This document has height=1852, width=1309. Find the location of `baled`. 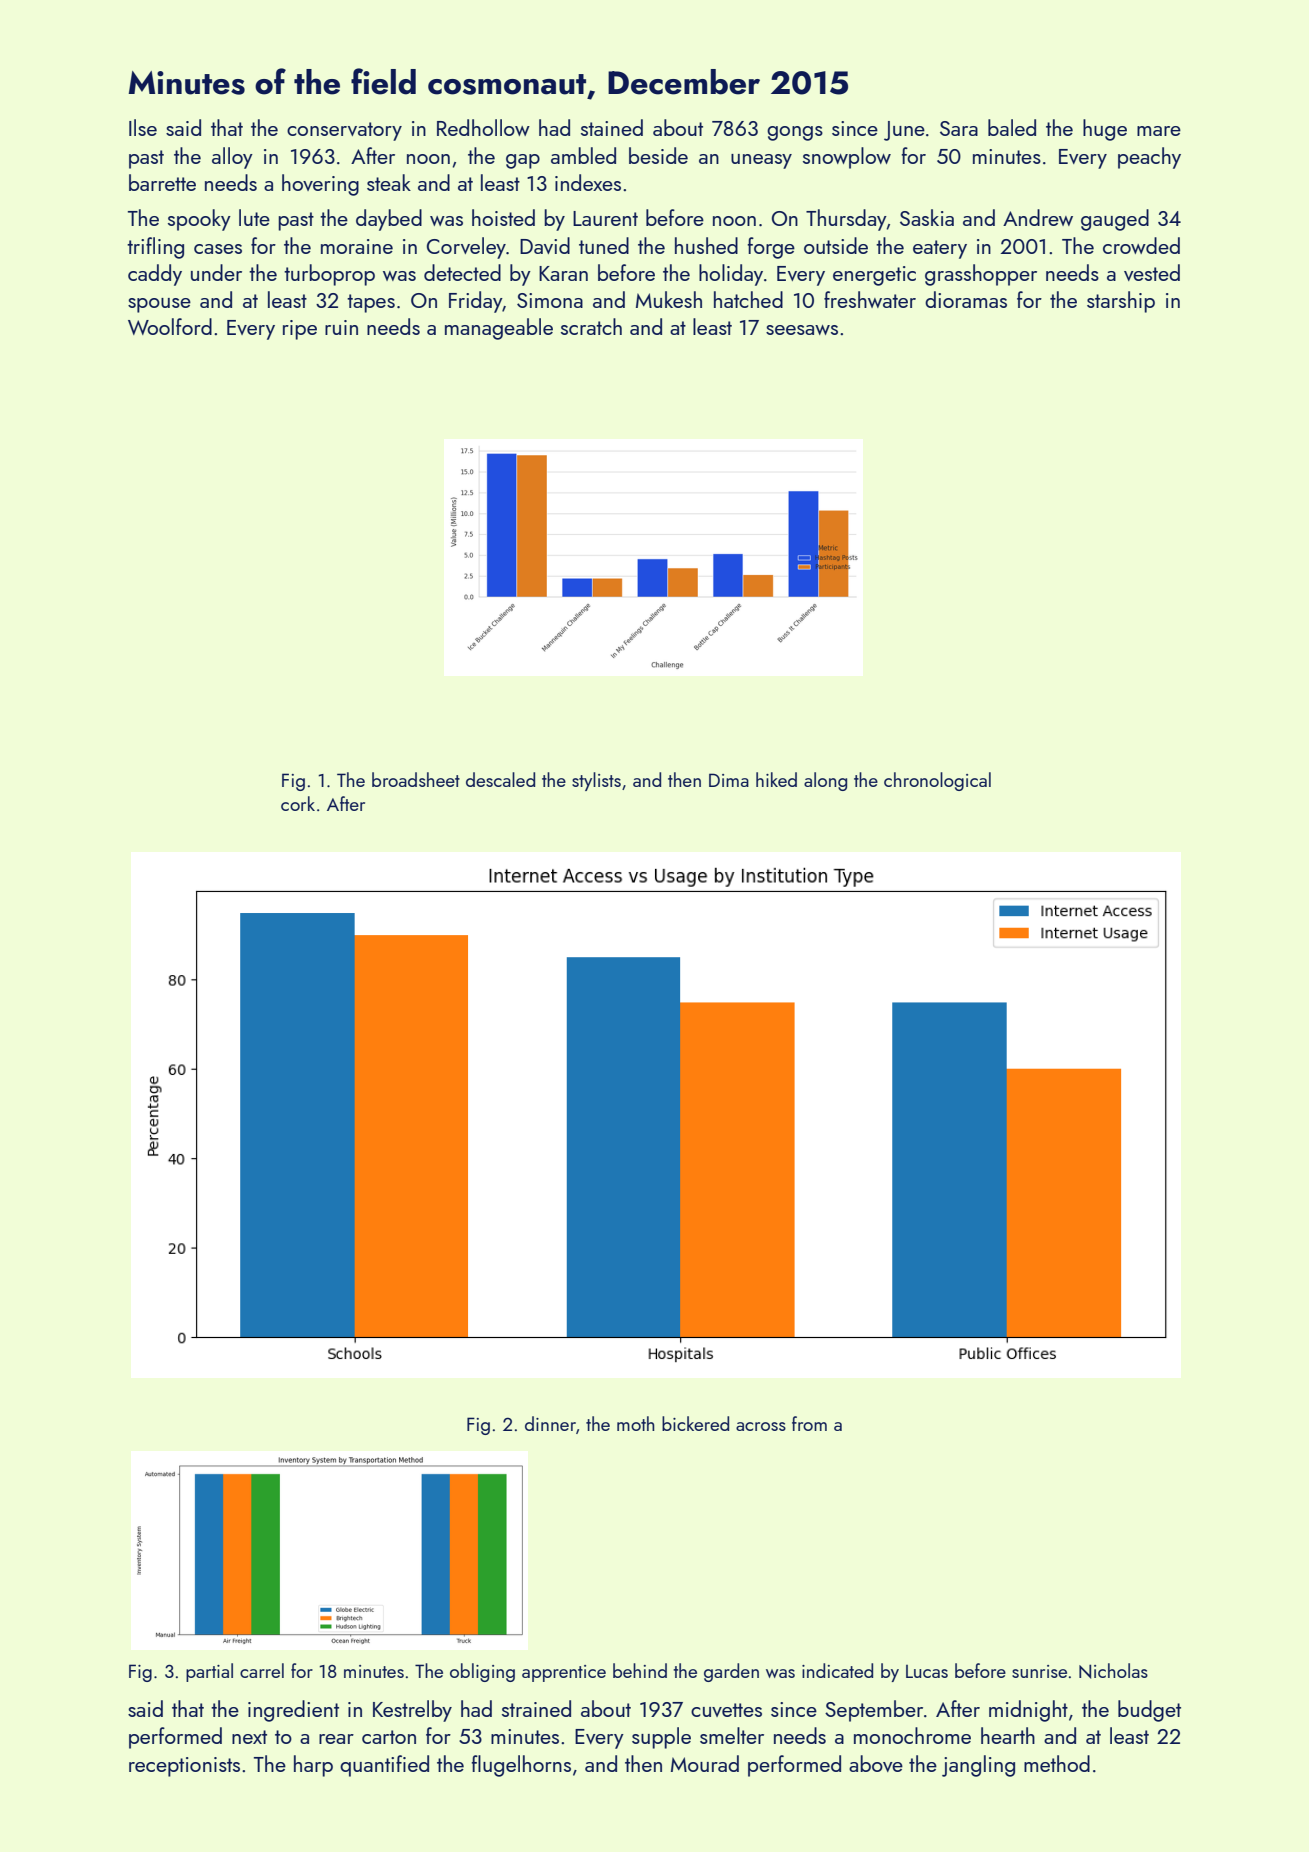

baled is located at coordinates (1012, 127).
